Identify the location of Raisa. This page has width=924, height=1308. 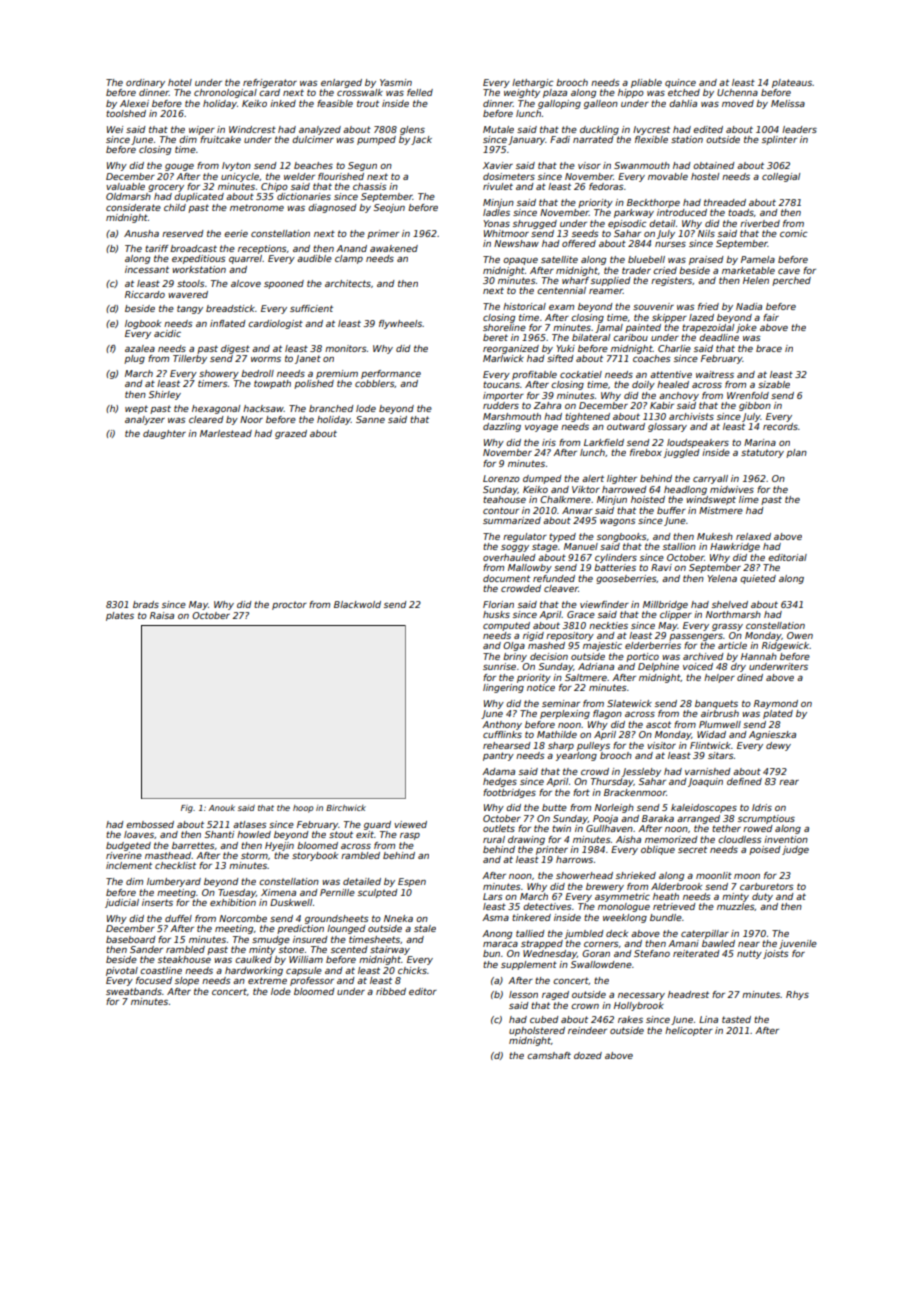
(162, 615).
